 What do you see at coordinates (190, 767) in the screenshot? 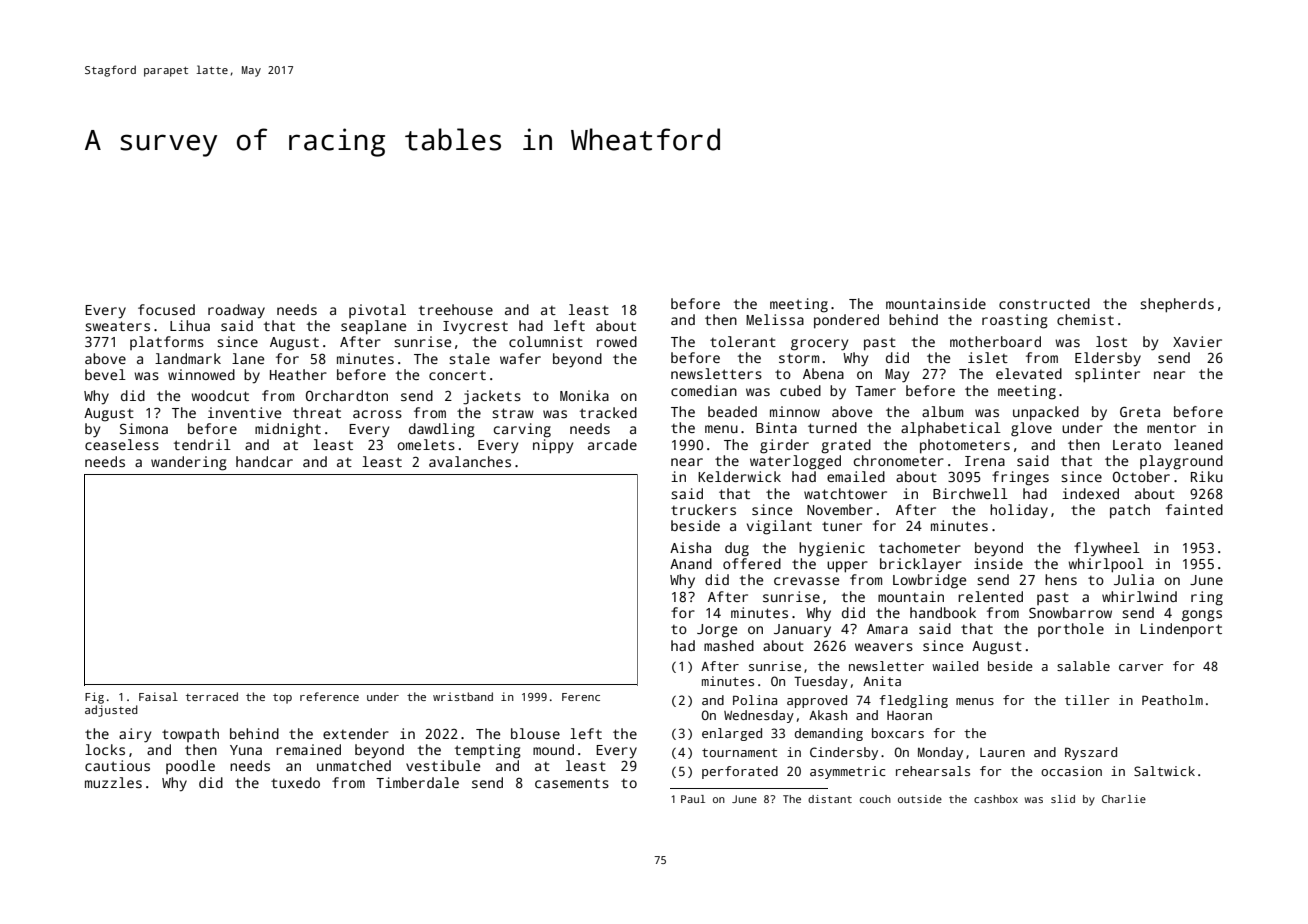
I see `poodle` at bounding box center [190, 767].
